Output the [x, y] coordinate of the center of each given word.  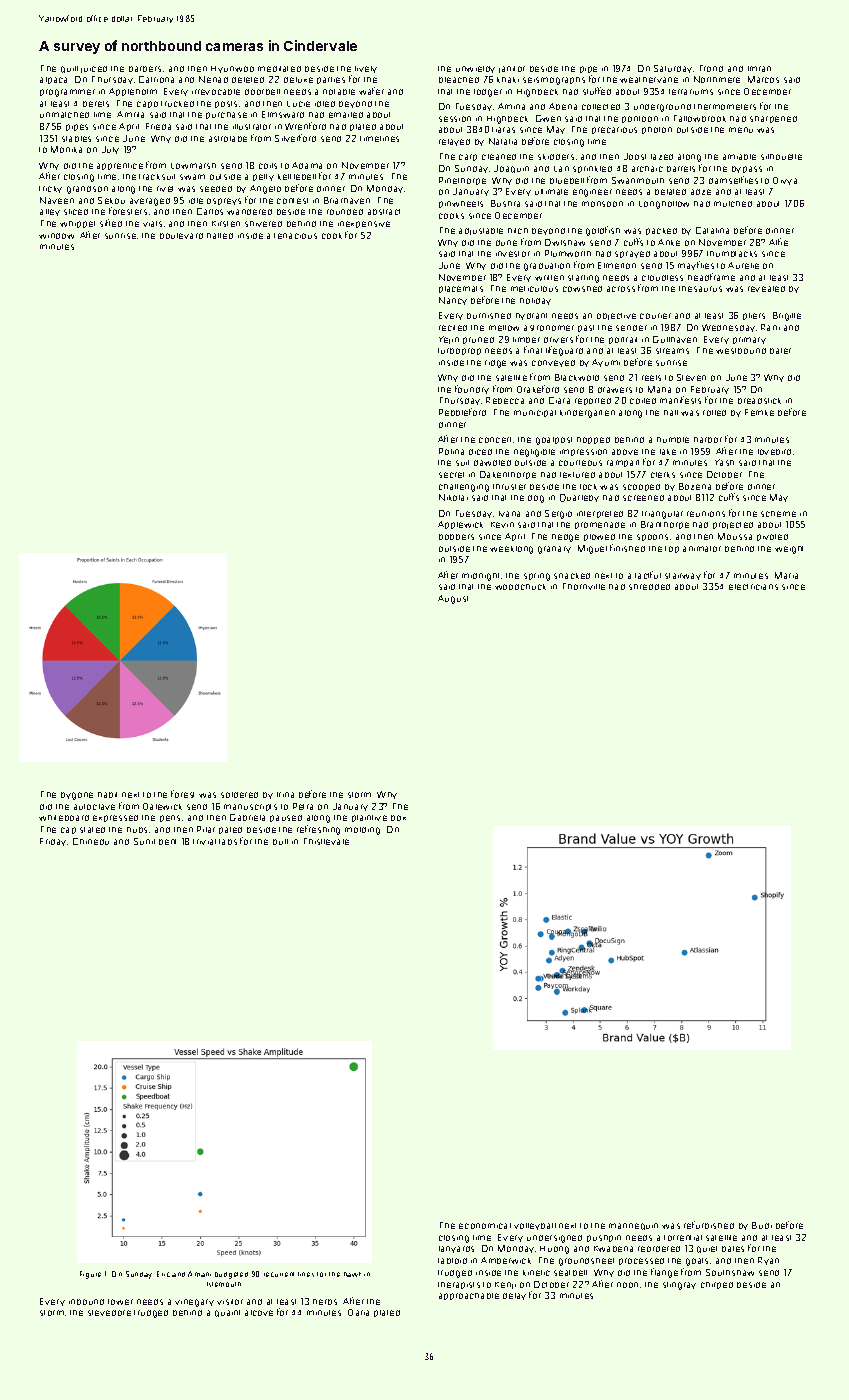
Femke [759, 412]
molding [362, 831]
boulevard [181, 236]
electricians [753, 587]
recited [453, 328]
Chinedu [91, 841]
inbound [86, 1302]
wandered [249, 212]
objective [616, 316]
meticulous [534, 289]
